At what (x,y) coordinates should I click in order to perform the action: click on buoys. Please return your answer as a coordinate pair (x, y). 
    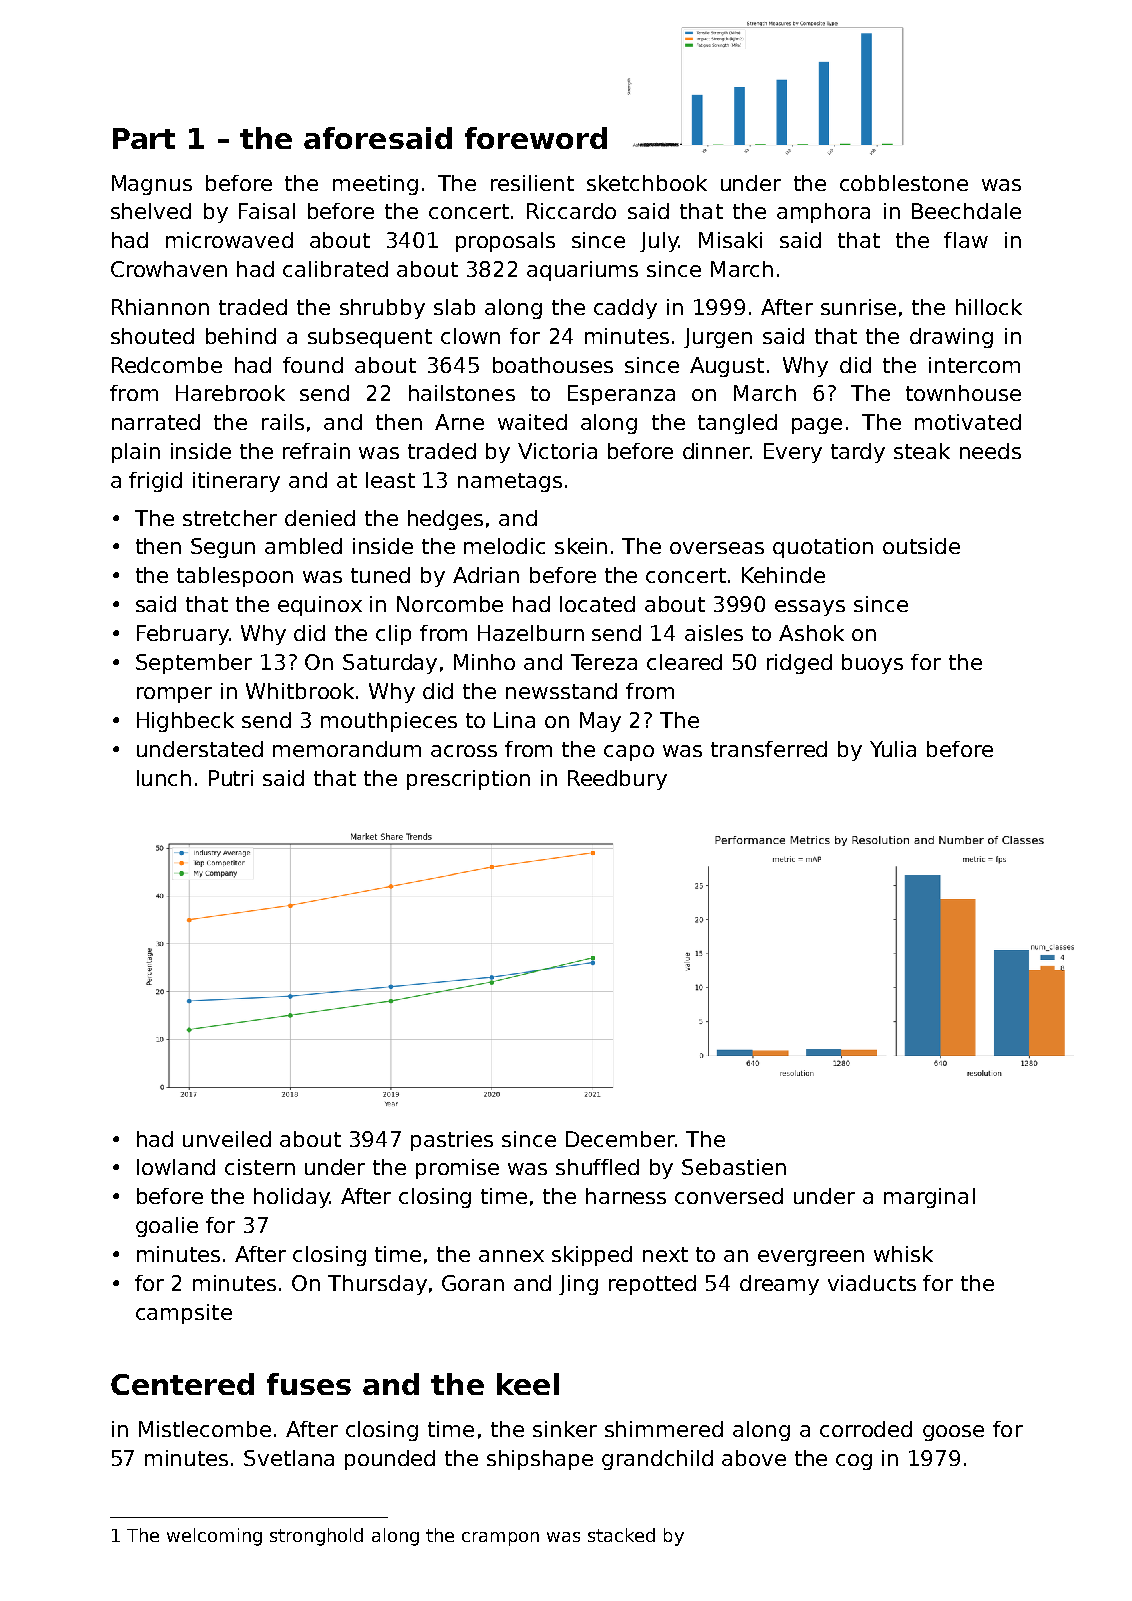
    Looking at the image, I should click on (872, 664).
